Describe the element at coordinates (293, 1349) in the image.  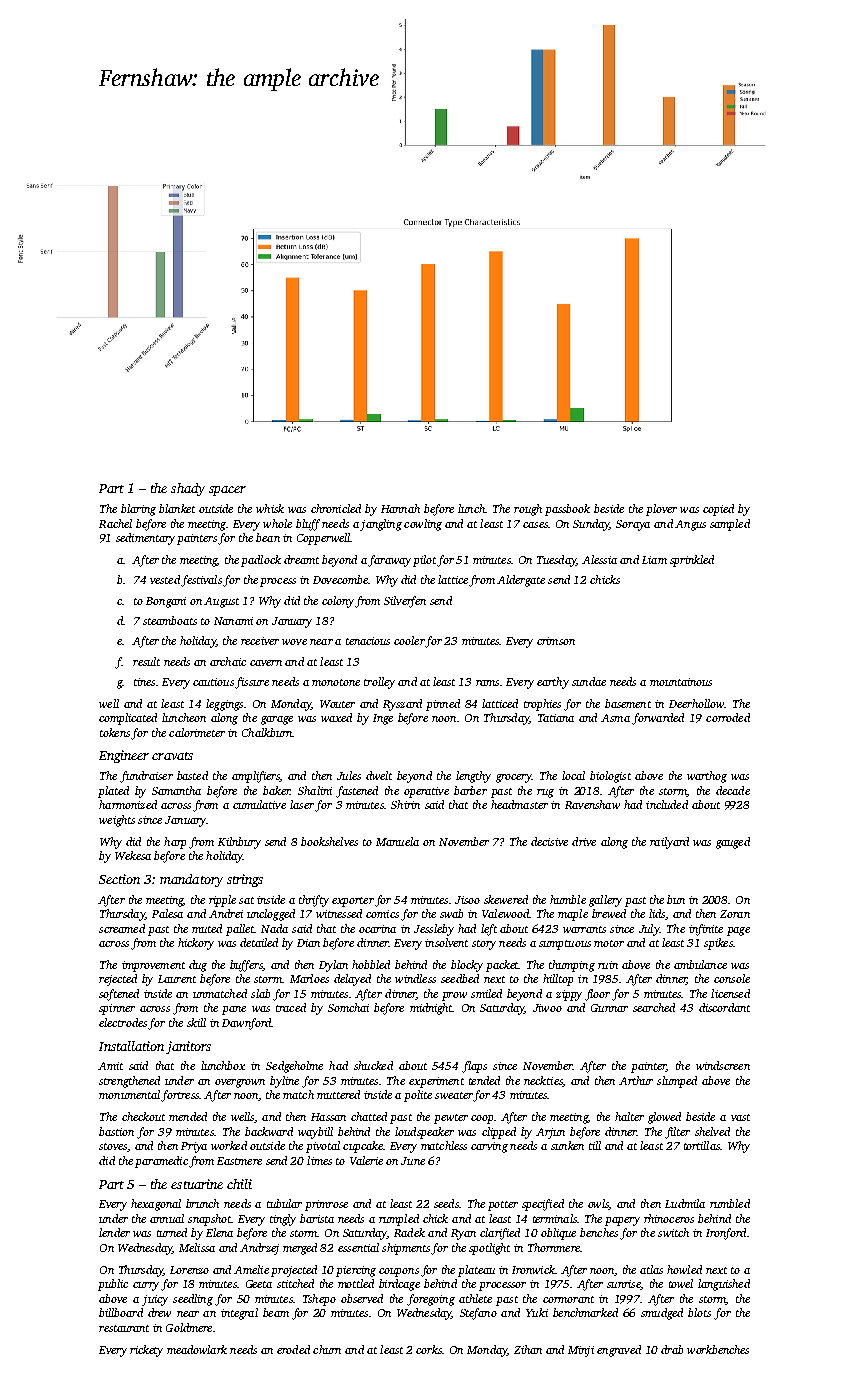
I see `eroded` at that location.
